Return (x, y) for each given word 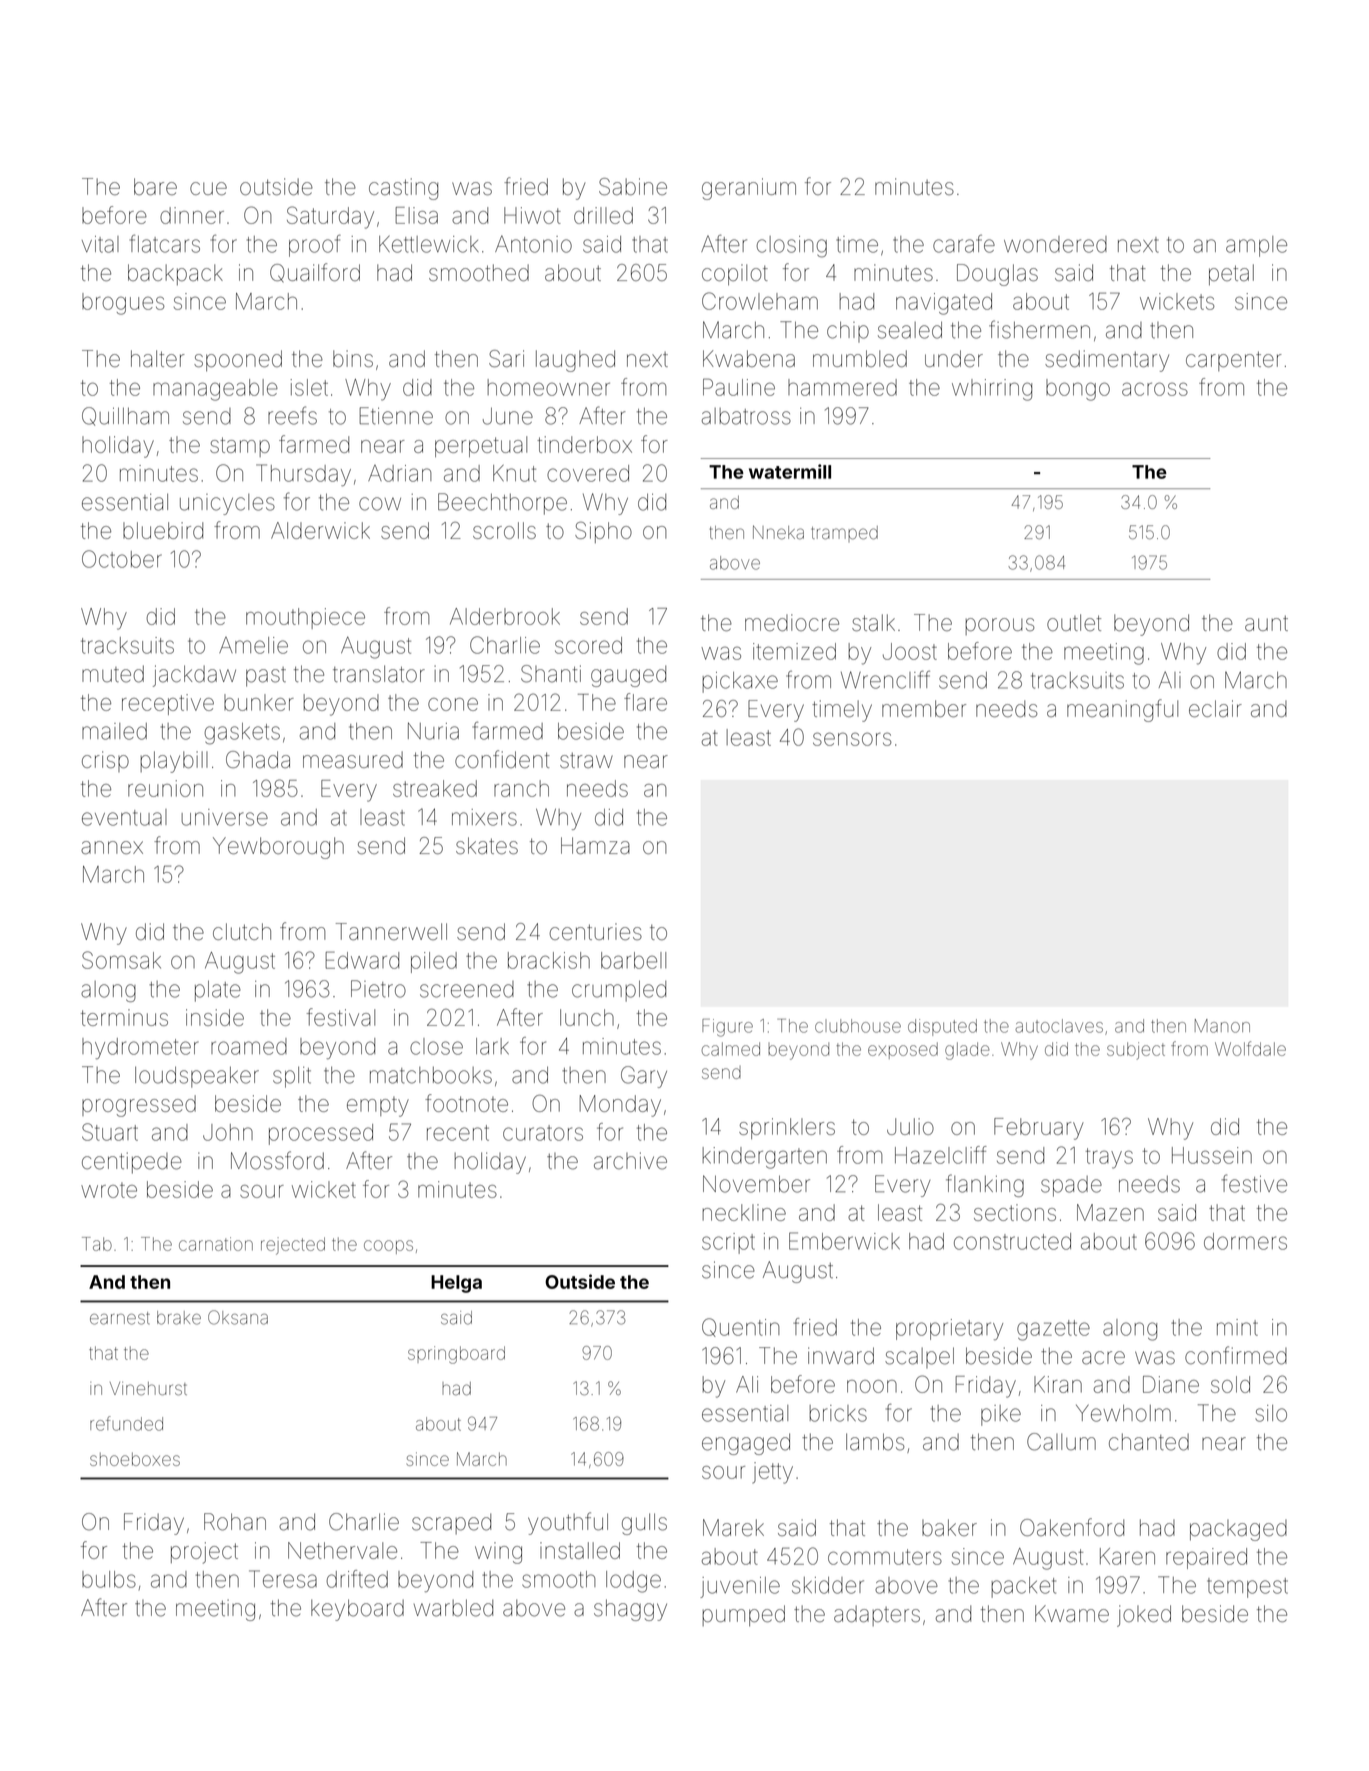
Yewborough (278, 848)
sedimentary (1107, 361)
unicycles (227, 504)
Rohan (235, 1522)
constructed (1012, 1241)
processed (321, 1134)
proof (315, 245)
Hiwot (532, 215)
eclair (1215, 708)
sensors (852, 739)
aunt (1266, 623)
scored (588, 645)
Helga (456, 1284)
